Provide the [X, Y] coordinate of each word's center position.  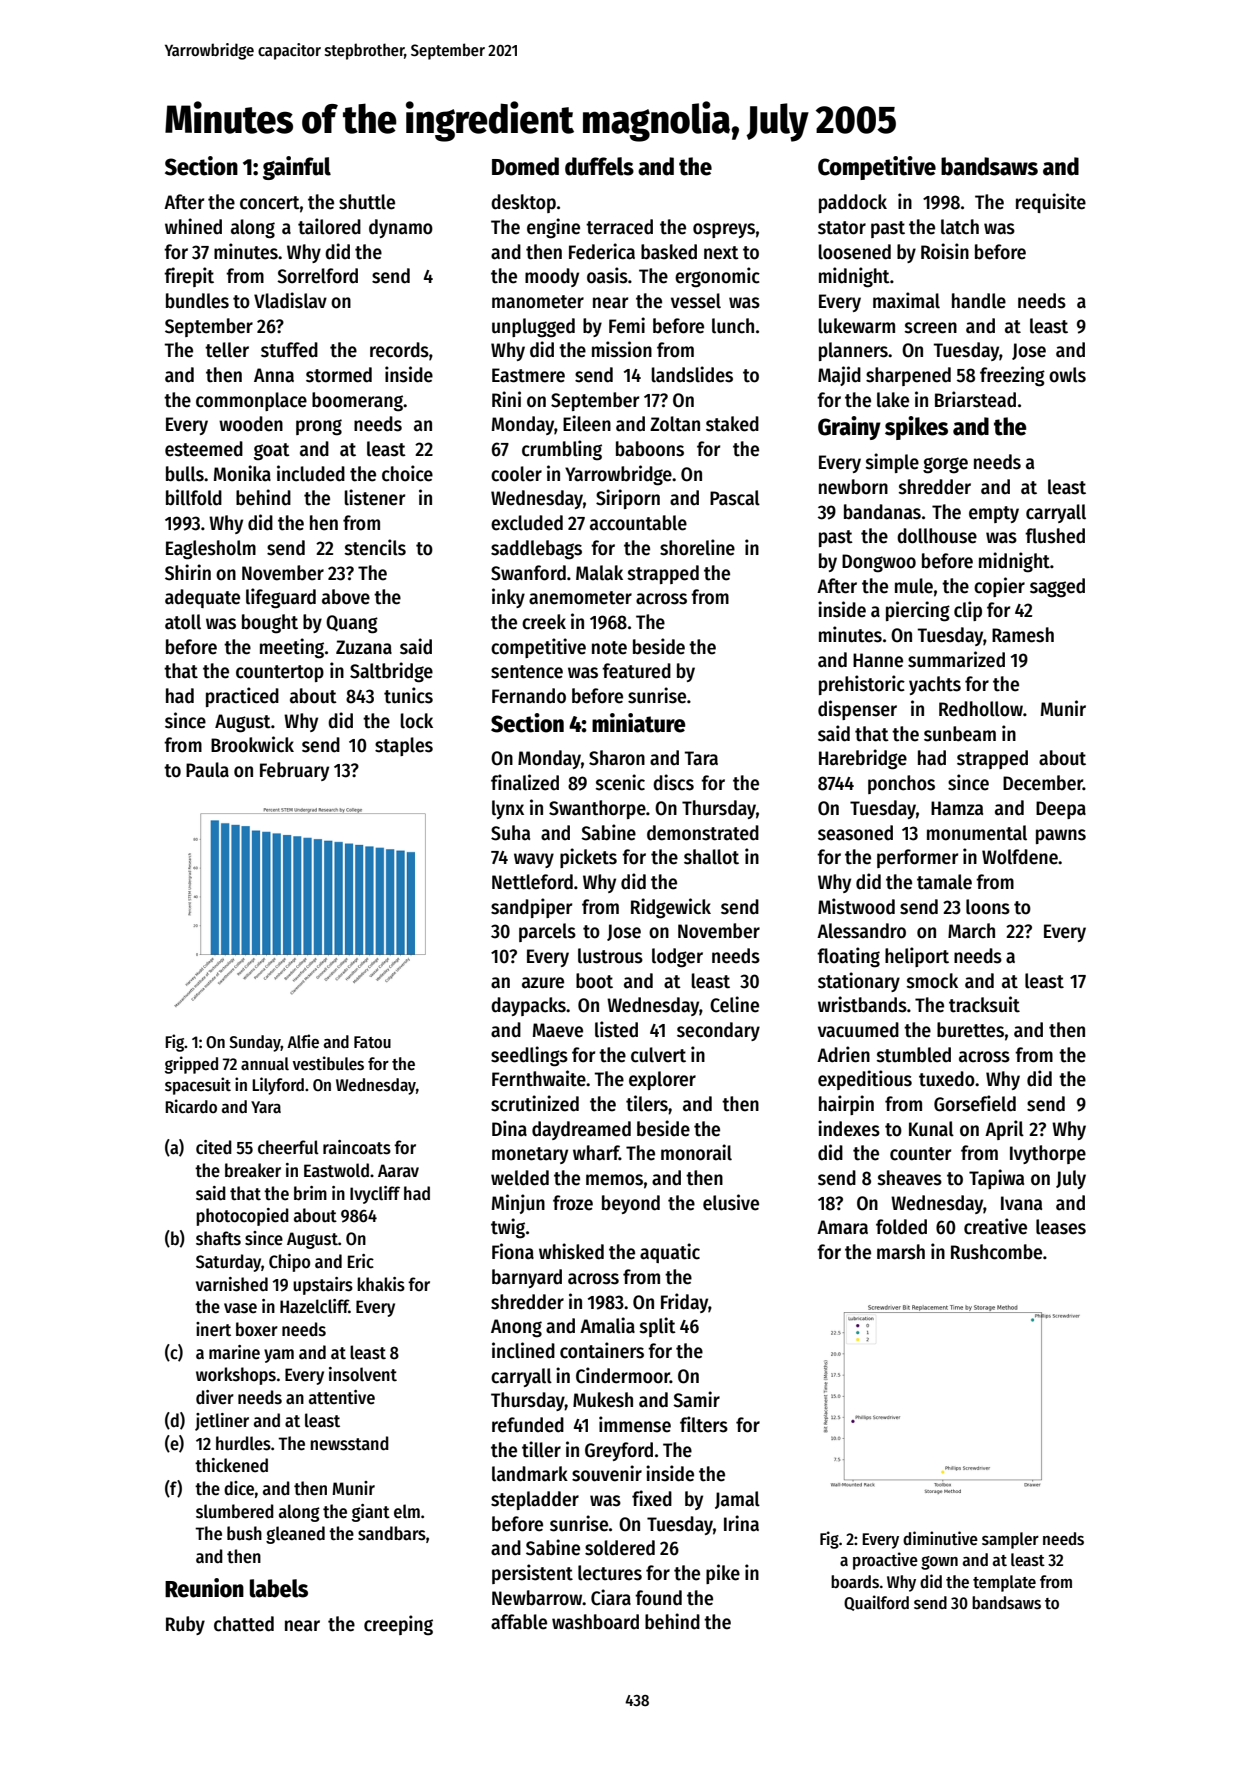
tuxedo [947, 1079]
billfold [194, 497]
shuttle [367, 202]
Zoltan [675, 424]
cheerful [288, 1147]
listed [616, 1029]
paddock [853, 203]
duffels [599, 166]
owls [1067, 375]
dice [239, 1488]
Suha [510, 833]
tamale [944, 882]
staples [404, 746]
